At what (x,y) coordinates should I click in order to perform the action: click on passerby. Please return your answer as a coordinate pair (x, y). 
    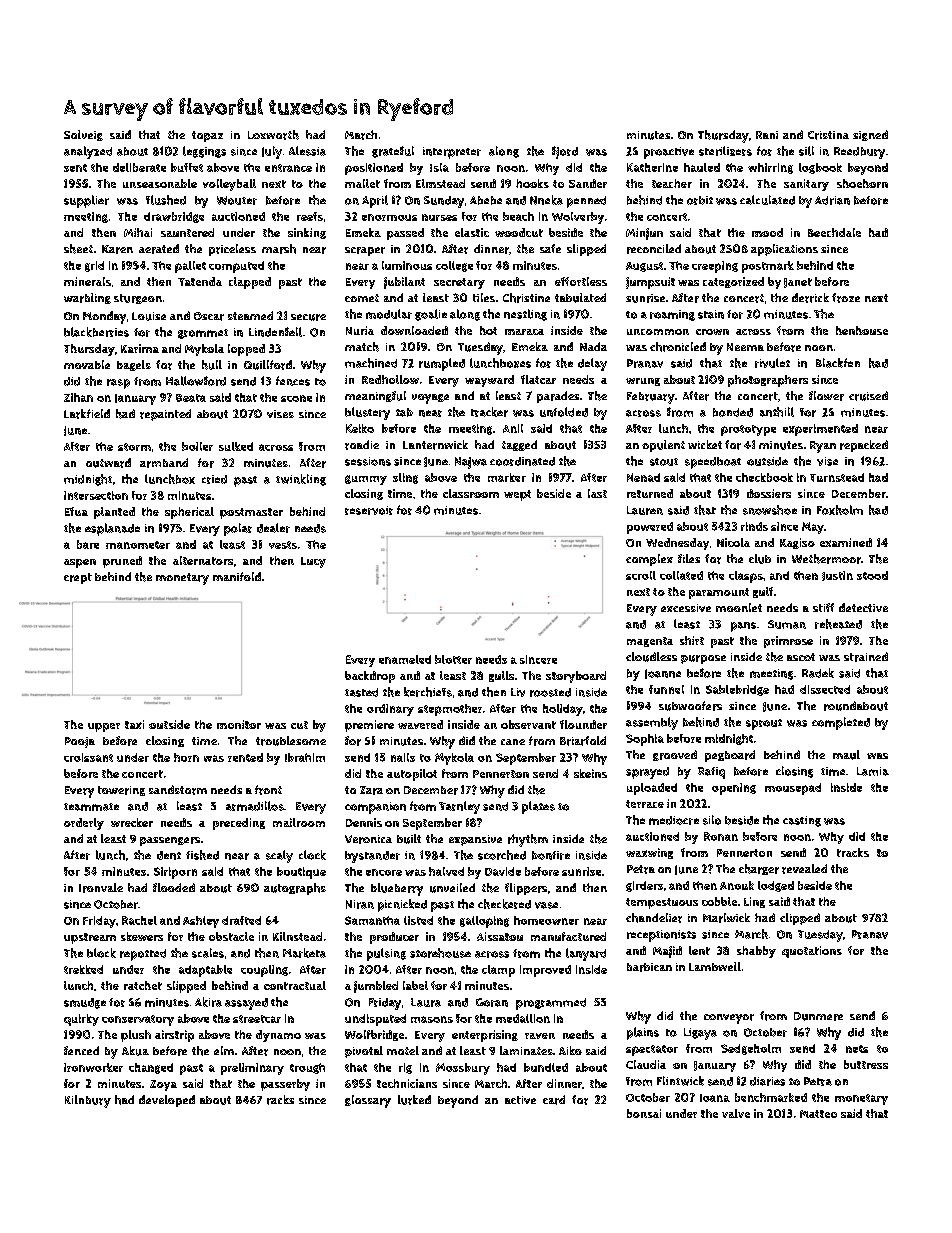
    Looking at the image, I should click on (285, 1085).
